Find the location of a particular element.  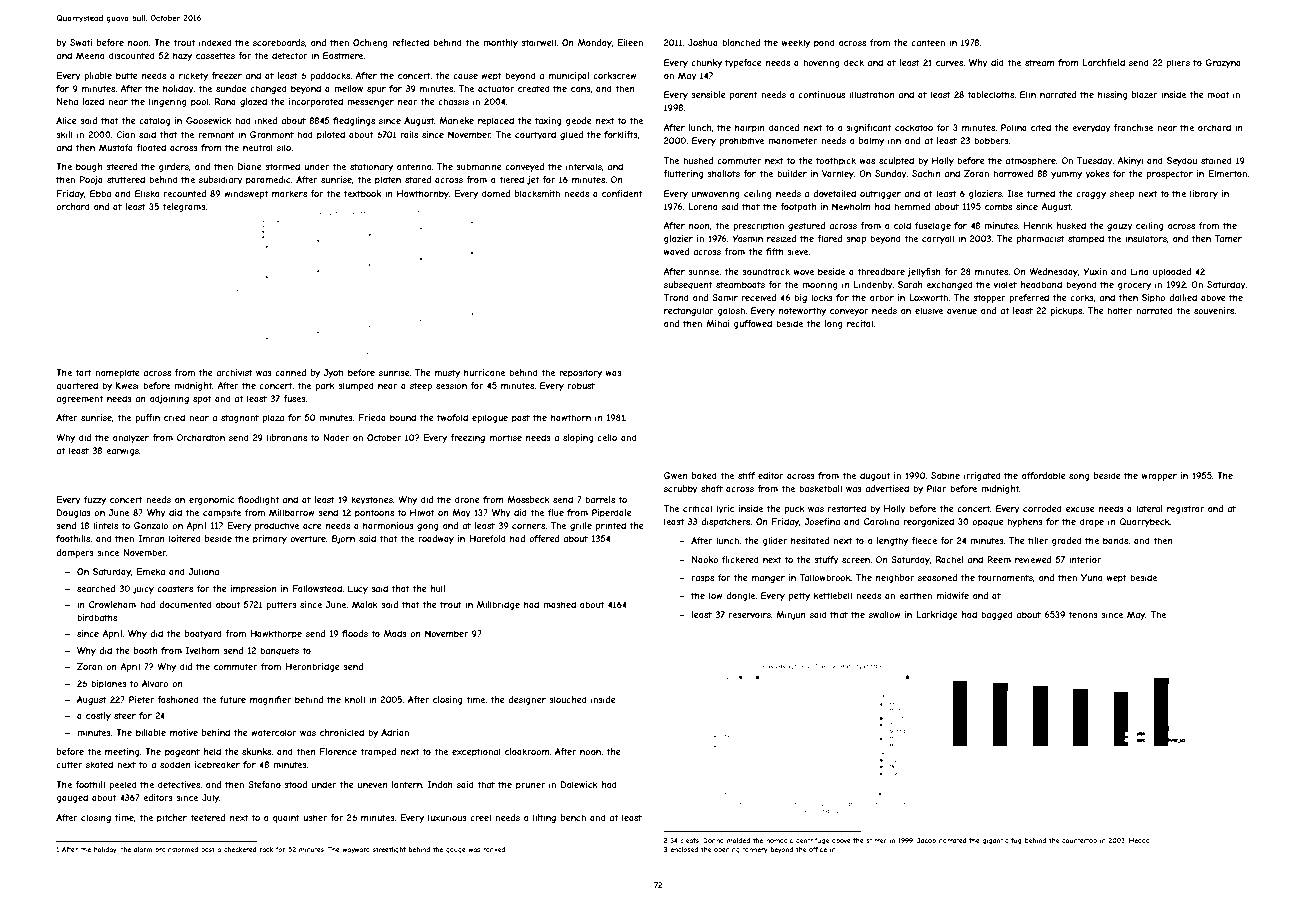

uploaded is located at coordinates (1172, 272).
